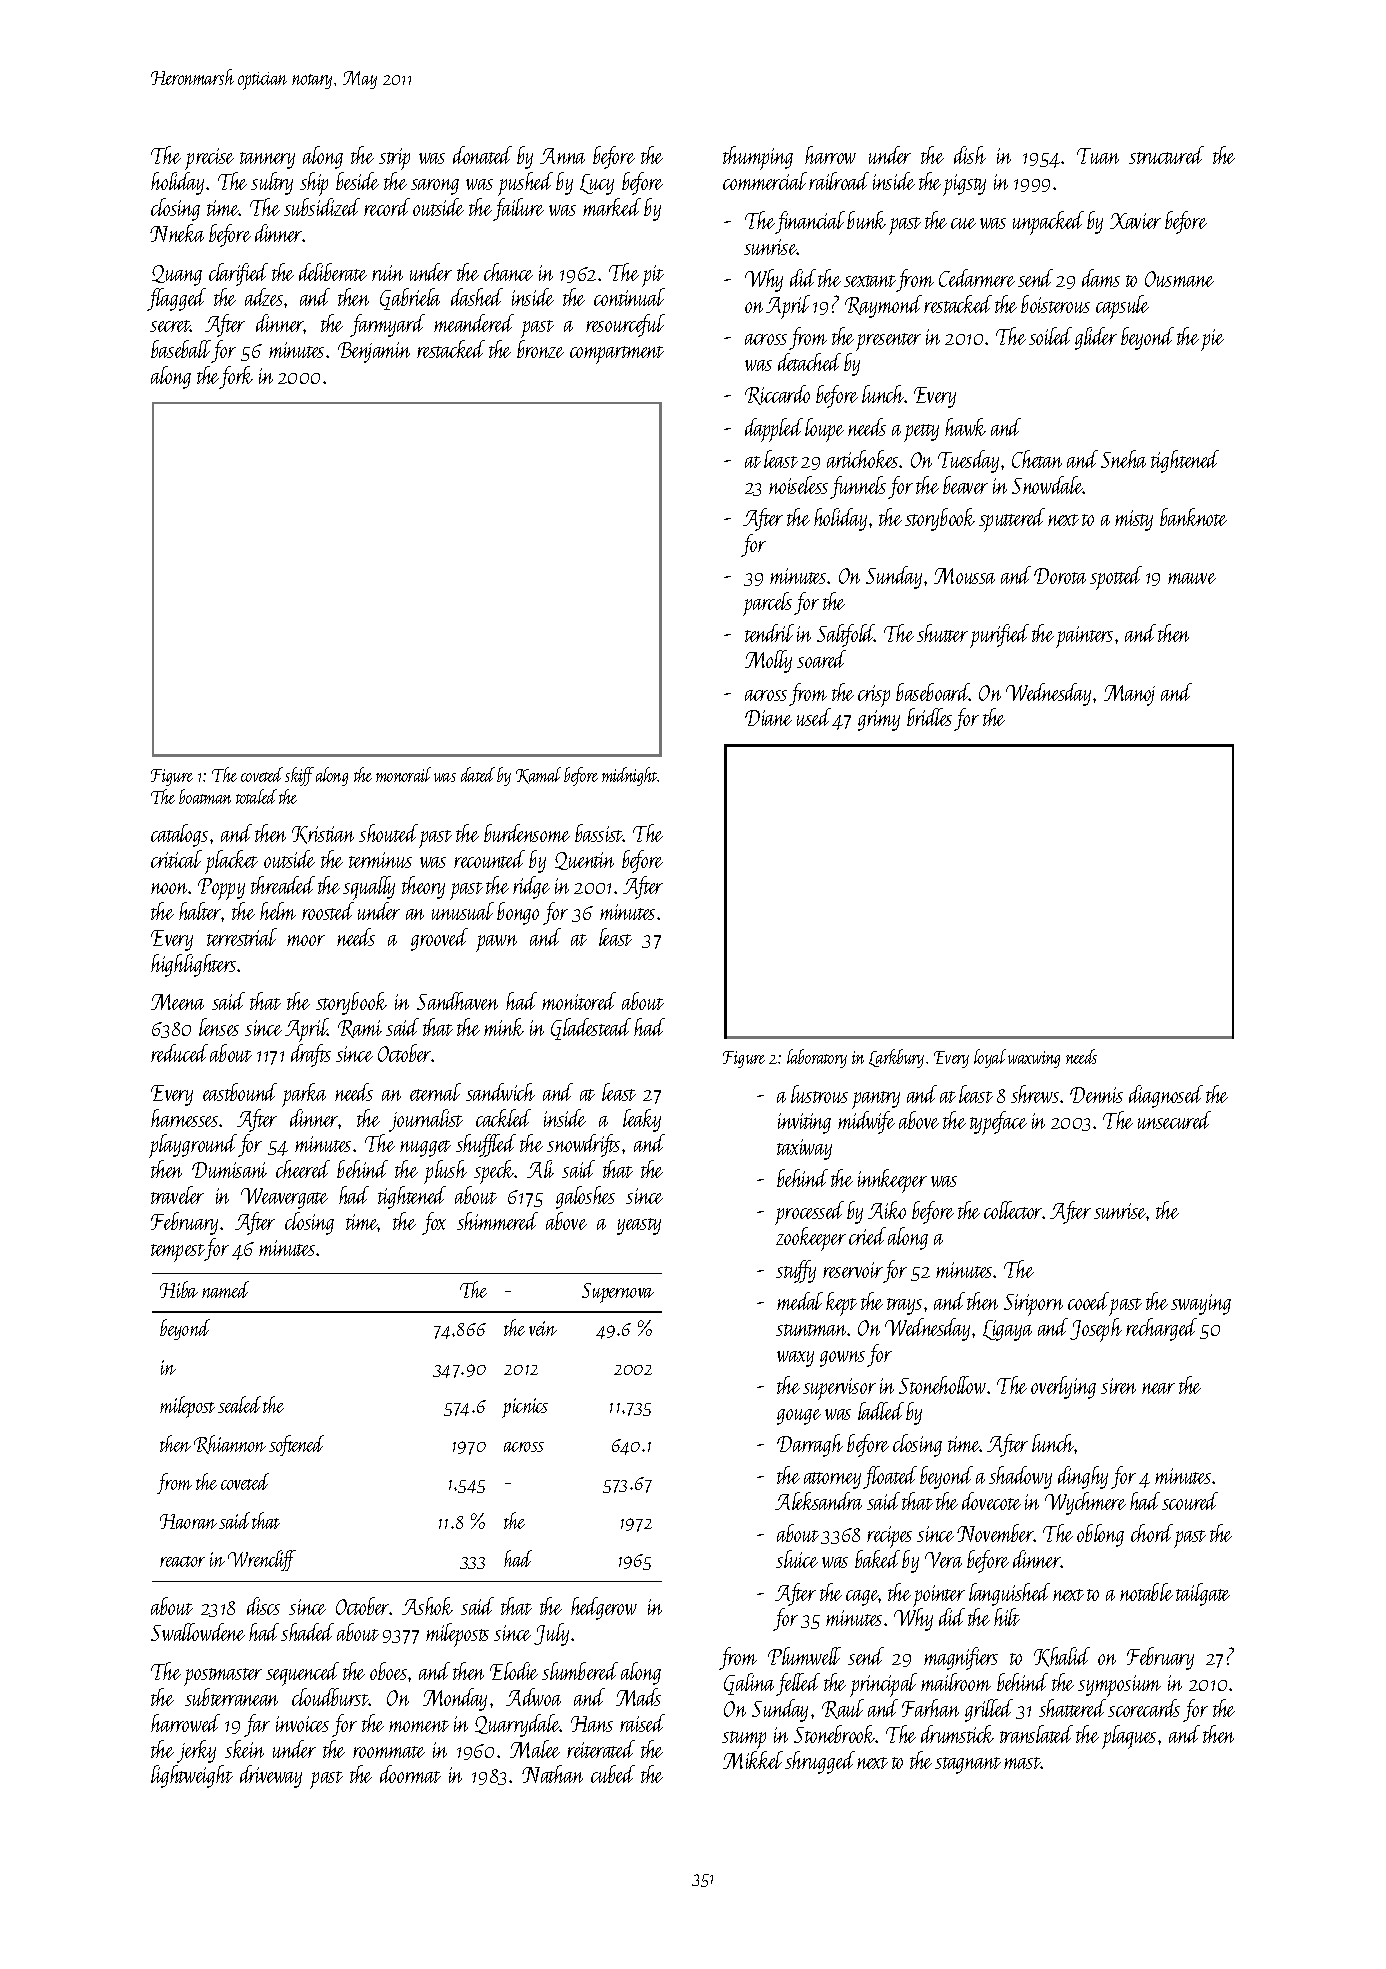 The width and height of the screenshot is (1386, 1969). I want to click on pit, so click(653, 276).
